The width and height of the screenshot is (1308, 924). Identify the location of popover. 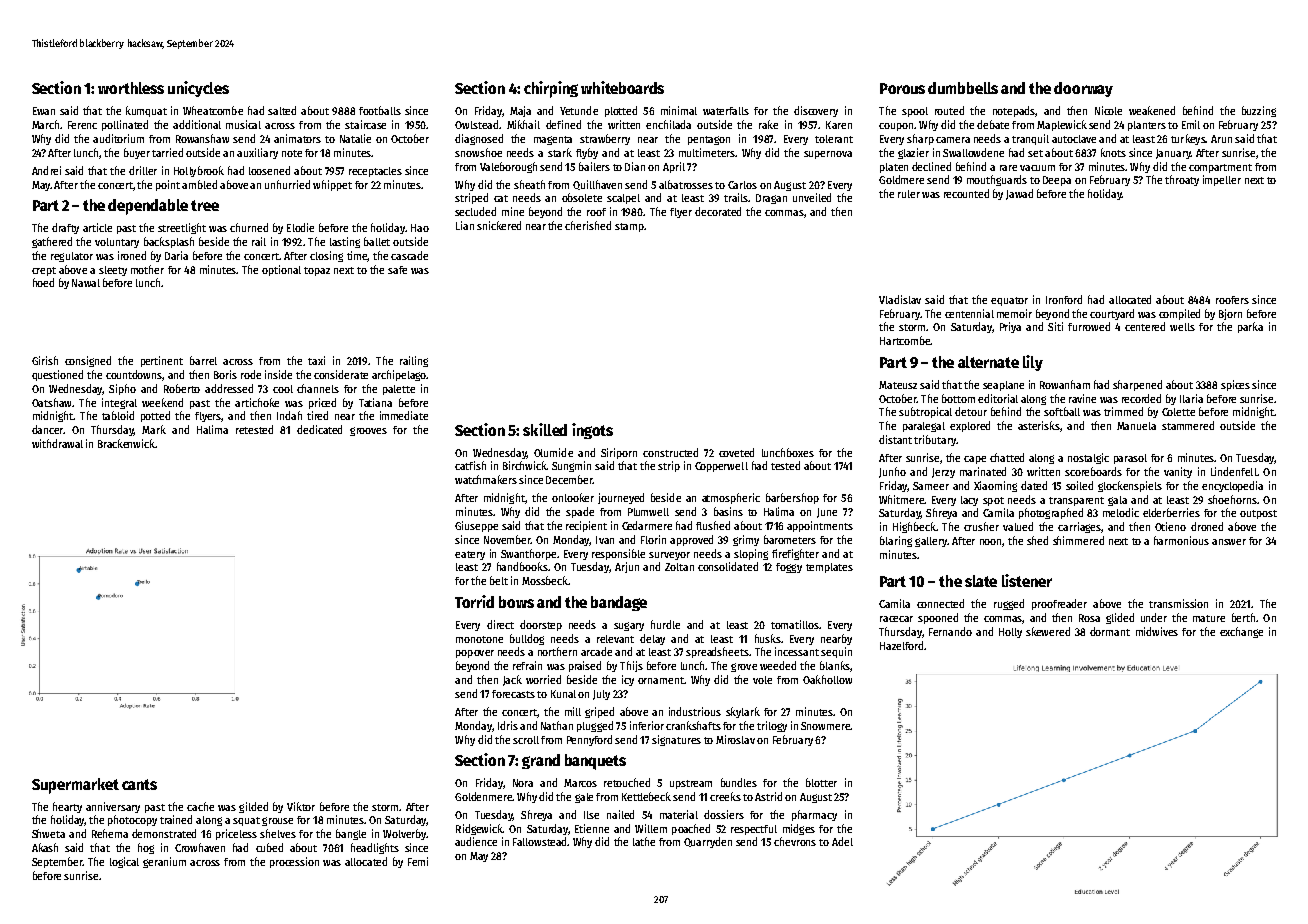
(475, 654).
